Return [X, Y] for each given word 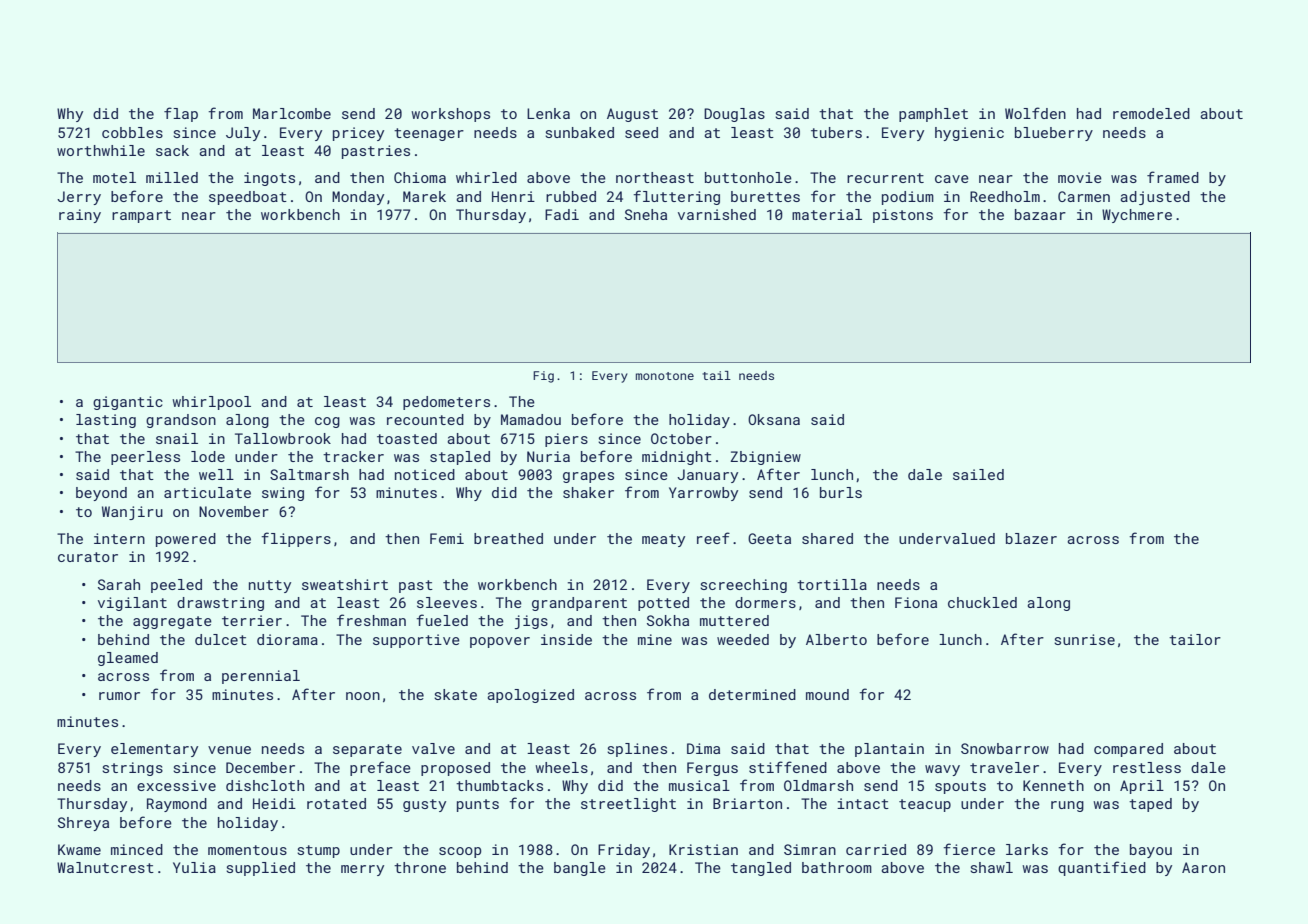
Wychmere [1137, 216]
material [827, 214]
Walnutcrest [105, 867]
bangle [580, 869]
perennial [261, 677]
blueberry [1054, 134]
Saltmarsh [309, 474]
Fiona [916, 602]
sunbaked [579, 132]
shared [827, 538]
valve [433, 748]
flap [181, 114]
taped [1150, 805]
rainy [80, 216]
